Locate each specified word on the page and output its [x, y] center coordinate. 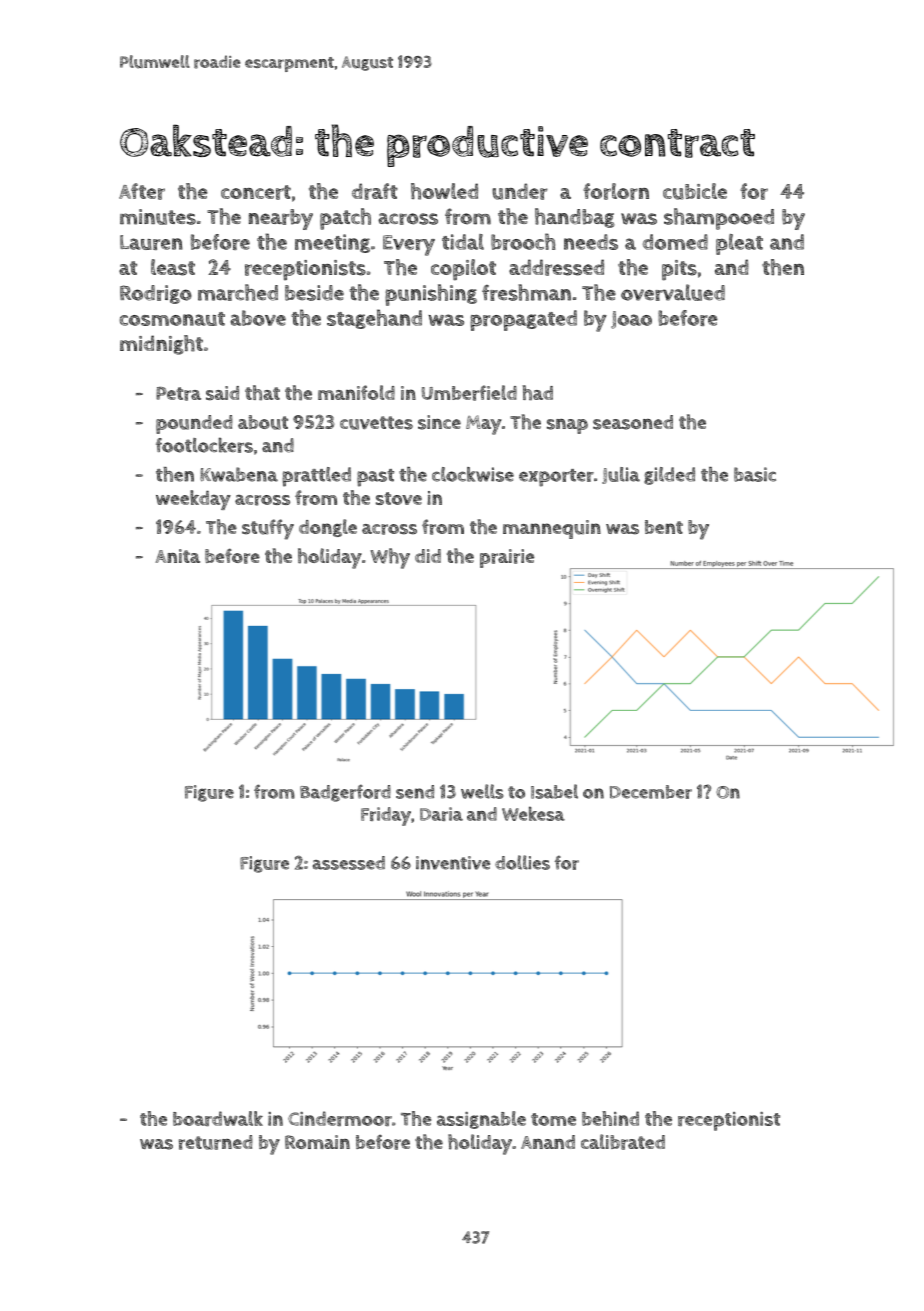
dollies [522, 862]
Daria [441, 814]
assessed [349, 863]
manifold [356, 392]
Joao [631, 320]
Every [409, 245]
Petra [178, 394]
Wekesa [533, 813]
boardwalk [218, 1118]
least [173, 267]
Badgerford [345, 793]
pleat [739, 244]
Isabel [554, 791]
